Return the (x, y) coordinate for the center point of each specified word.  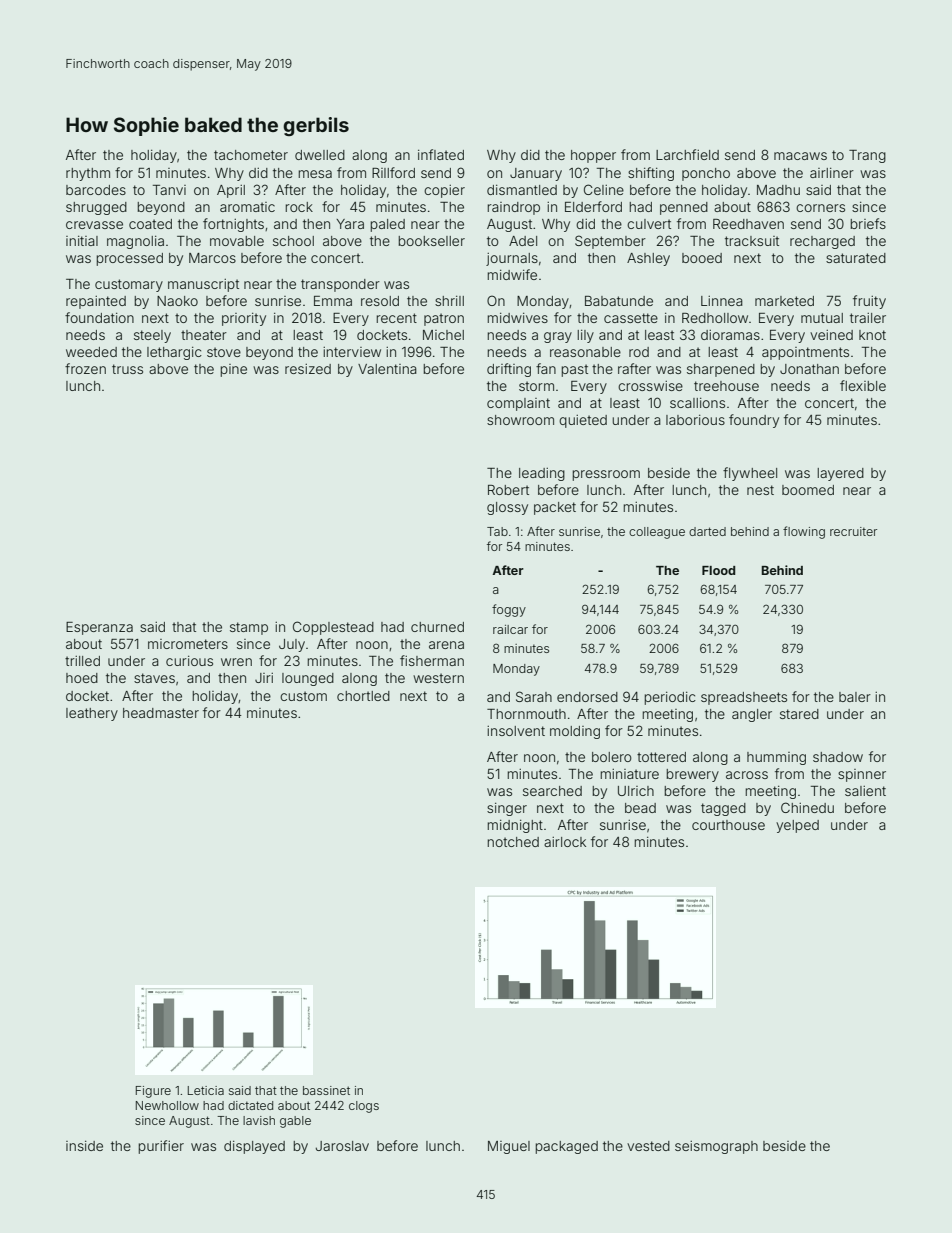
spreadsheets (744, 698)
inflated (441, 154)
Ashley (648, 259)
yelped (797, 826)
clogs (364, 1107)
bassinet (326, 1090)
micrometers (188, 644)
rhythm (88, 174)
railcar (510, 629)
